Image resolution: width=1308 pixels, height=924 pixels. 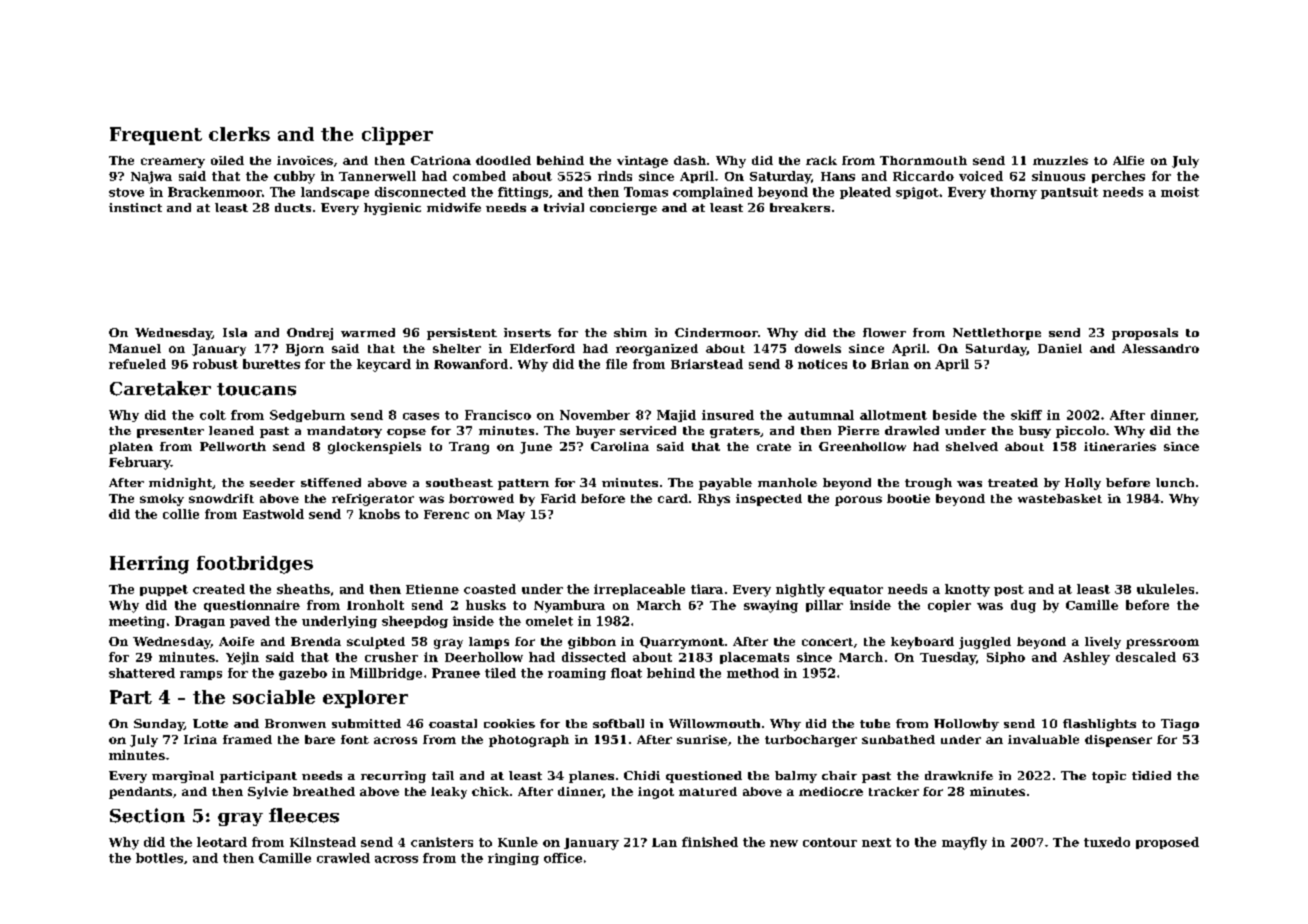 I want to click on leaned, so click(x=231, y=430).
